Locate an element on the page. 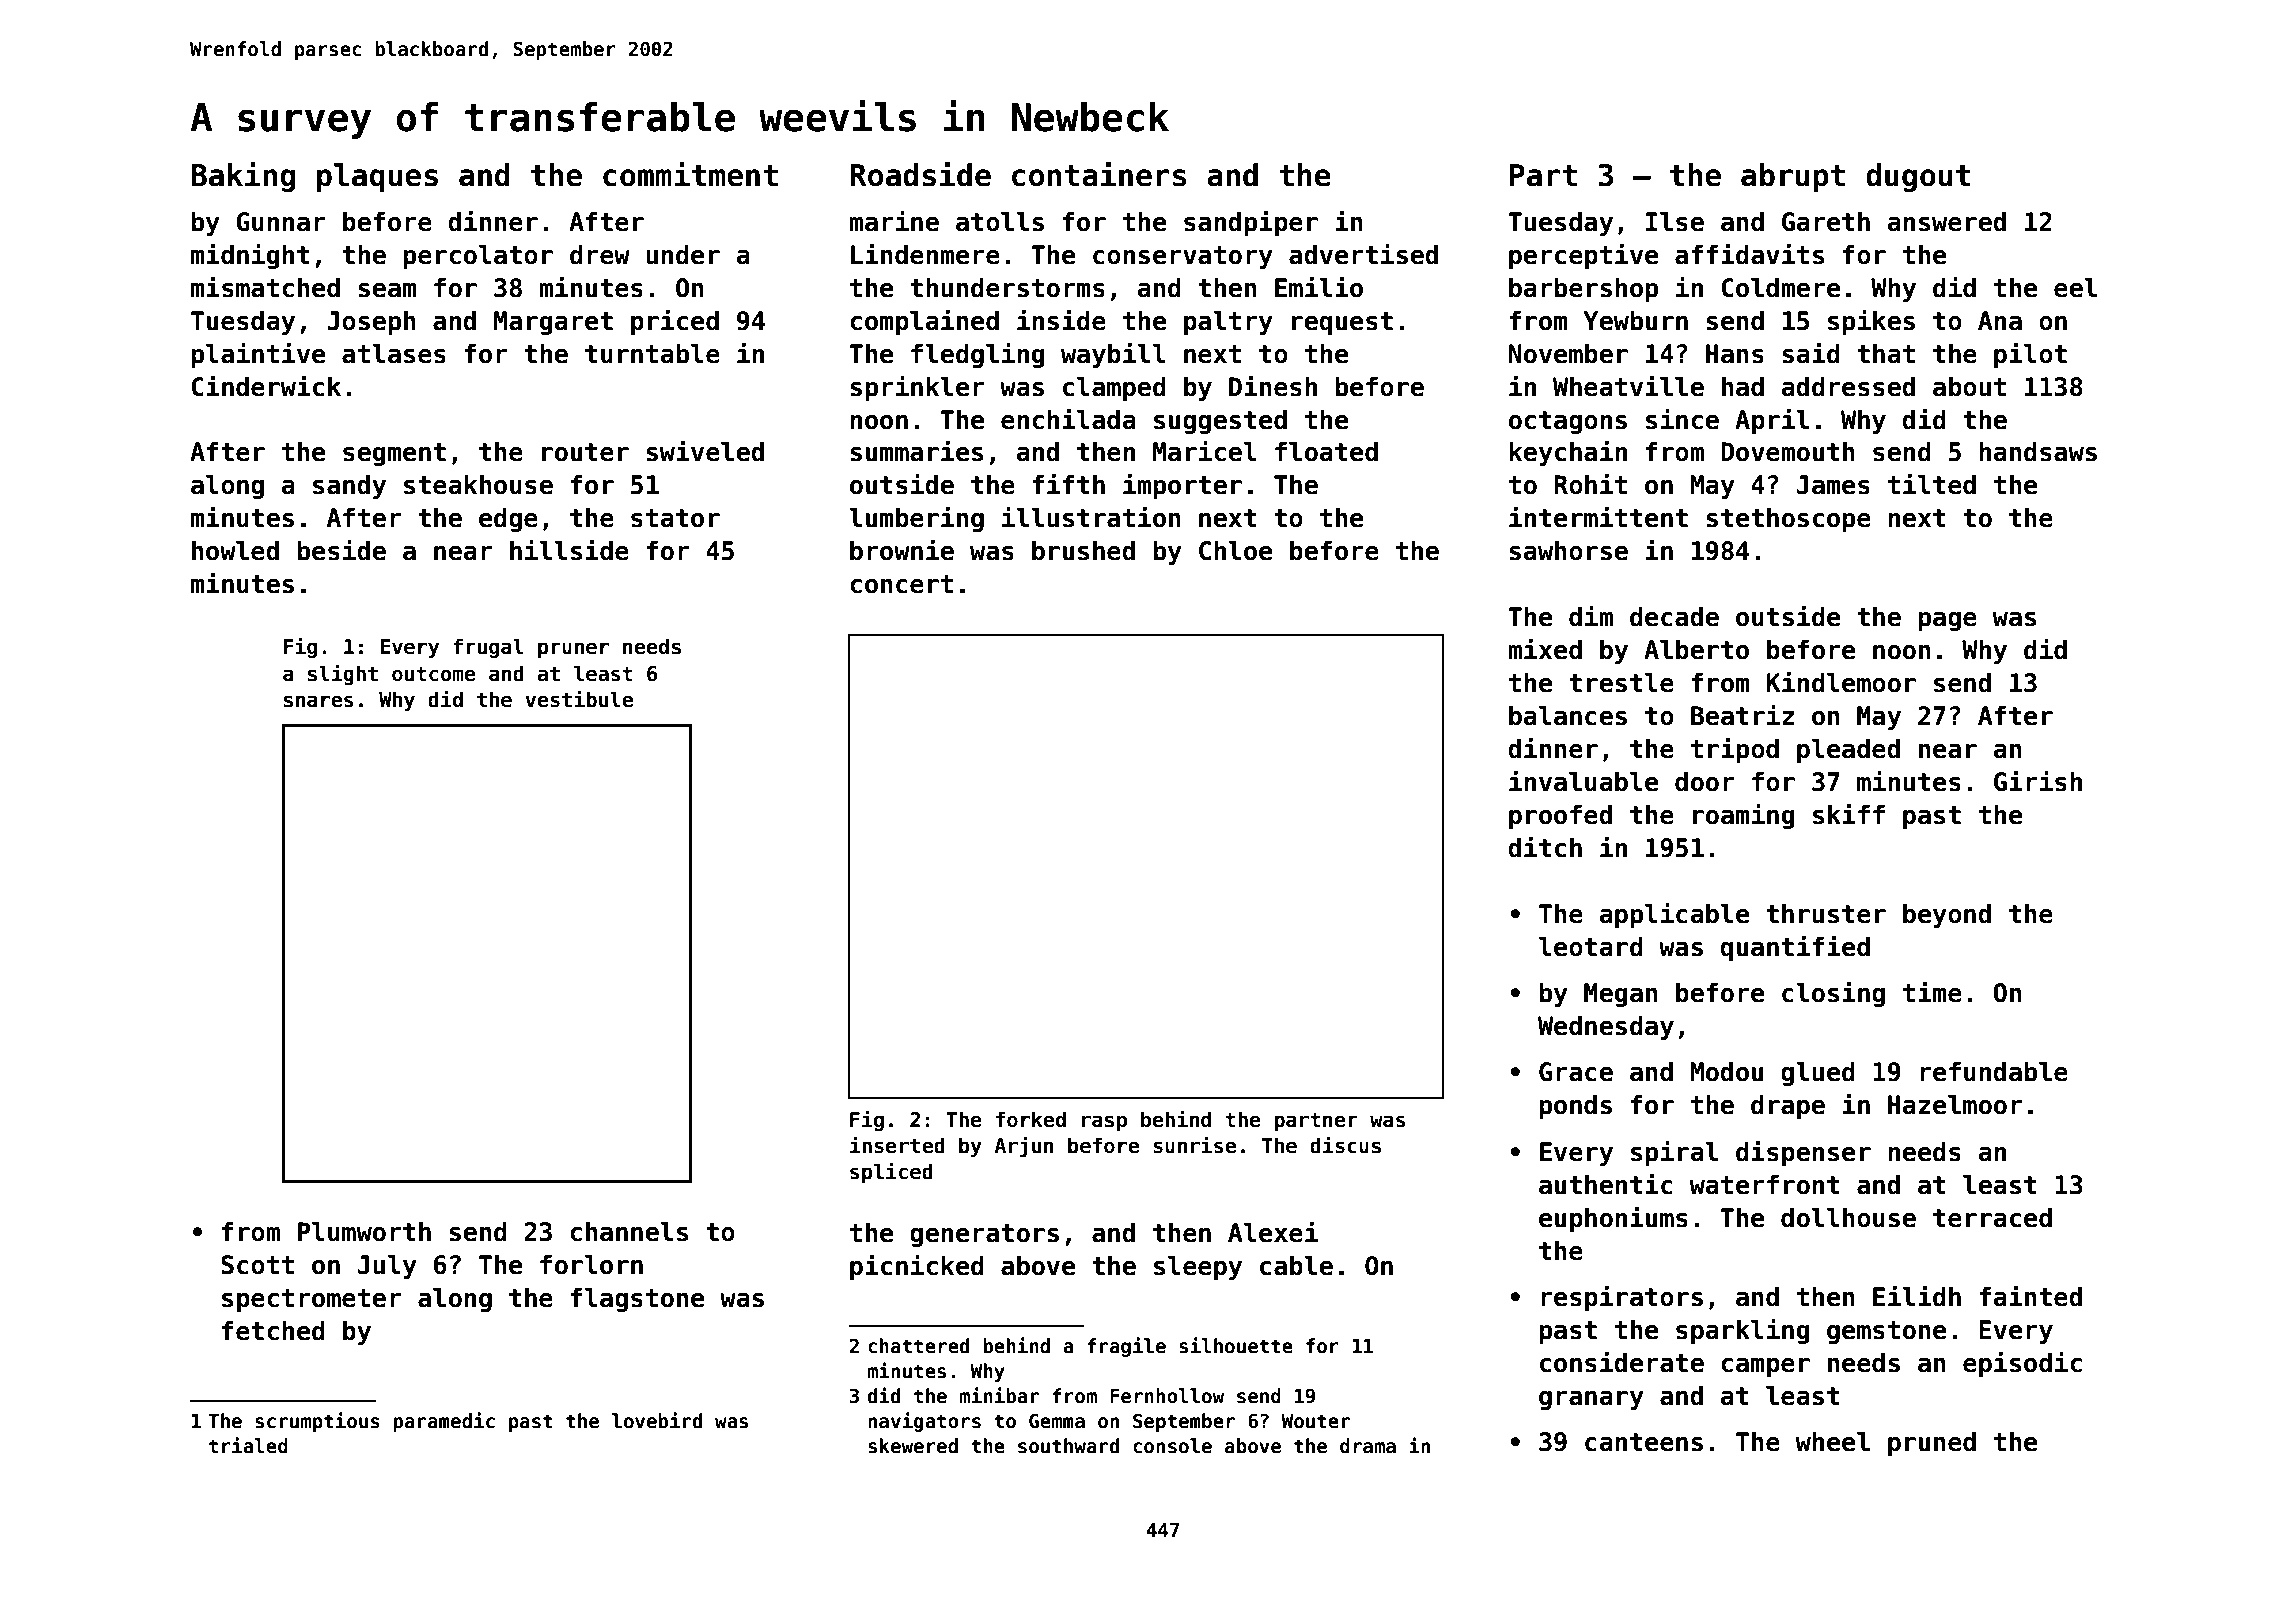 This document has height=1620, width=2292. brushed is located at coordinates (1083, 550).
